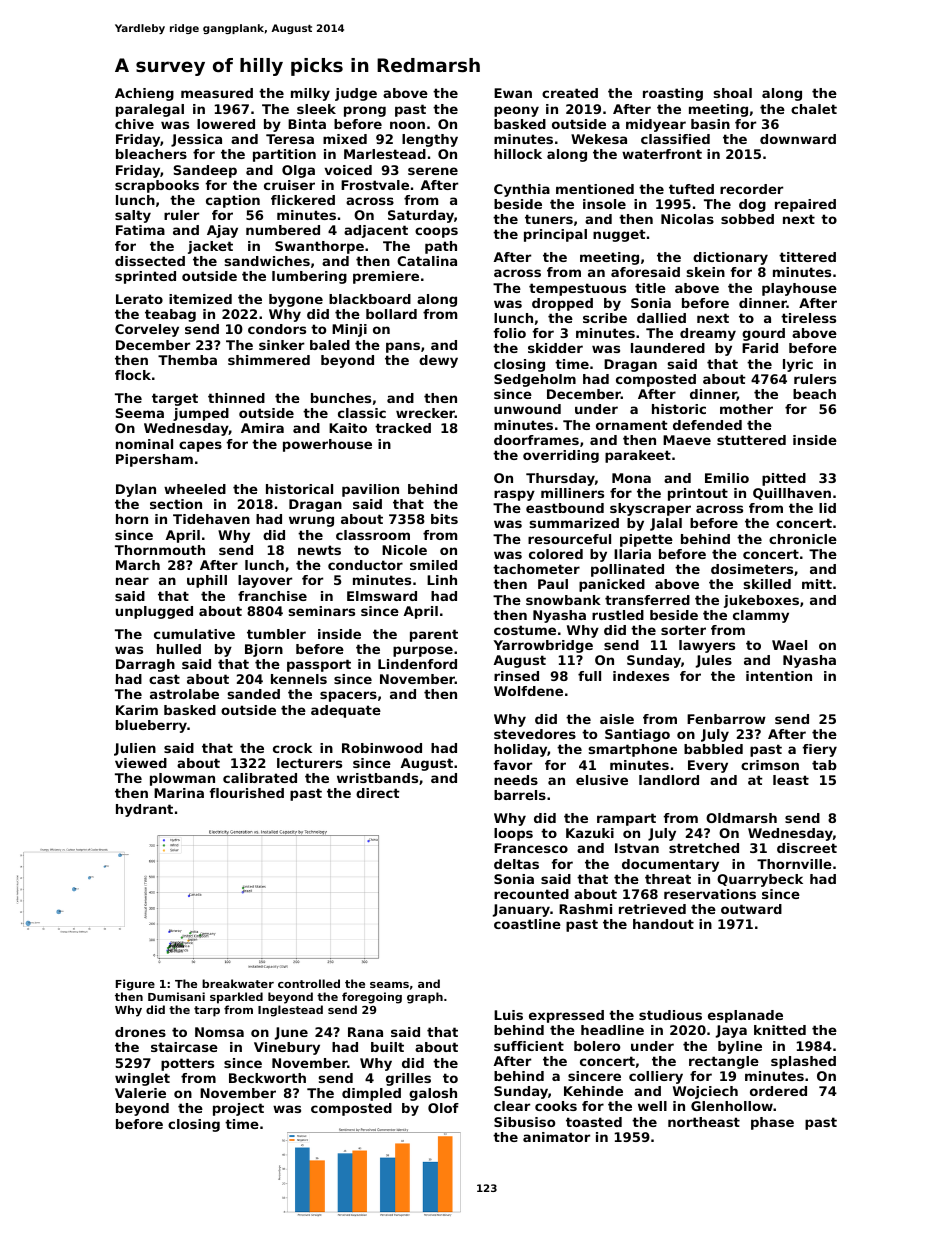 Image resolution: width=952 pixels, height=1233 pixels. I want to click on Wael, so click(789, 645).
